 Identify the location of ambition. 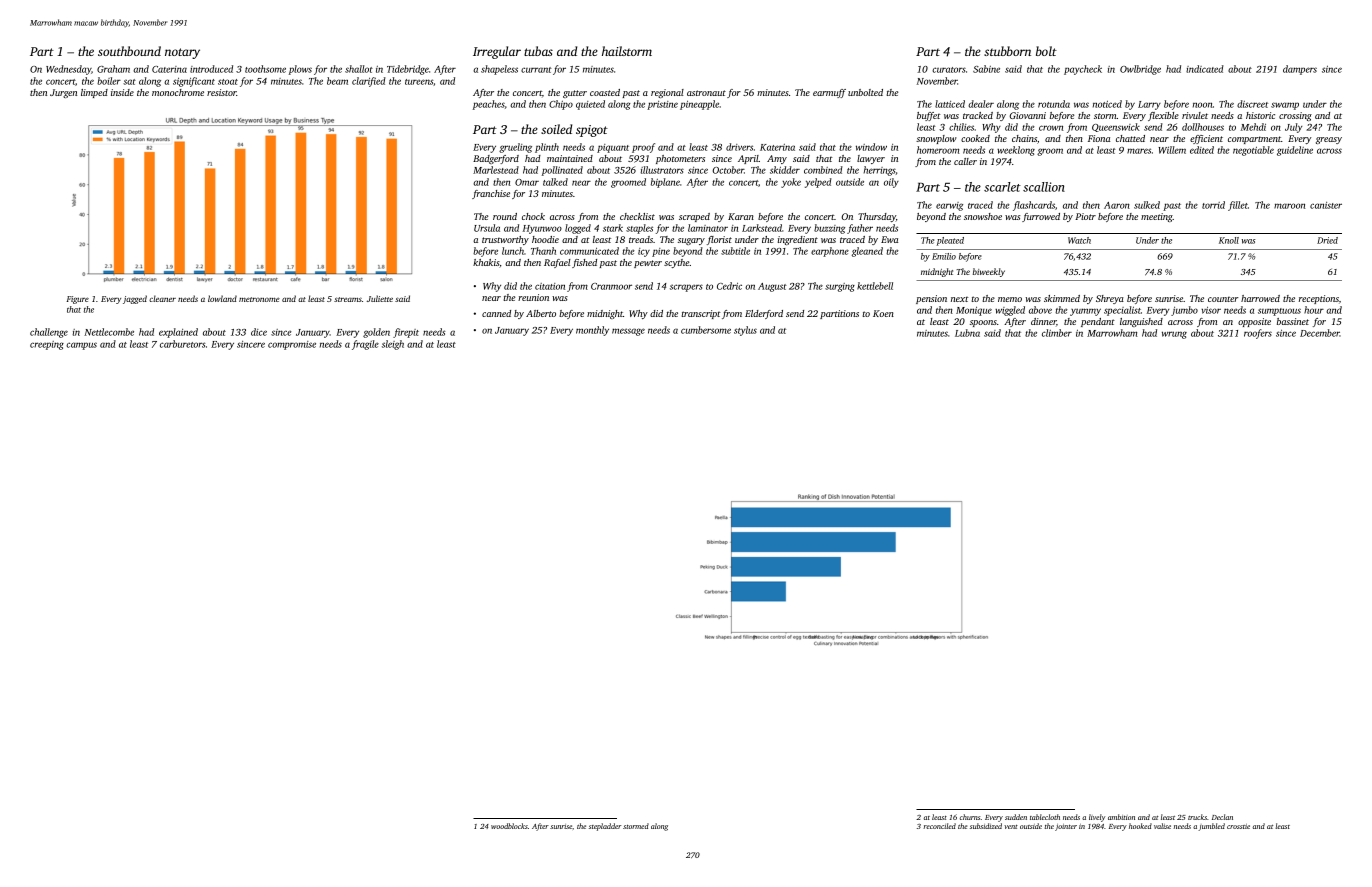
(1121, 817).
